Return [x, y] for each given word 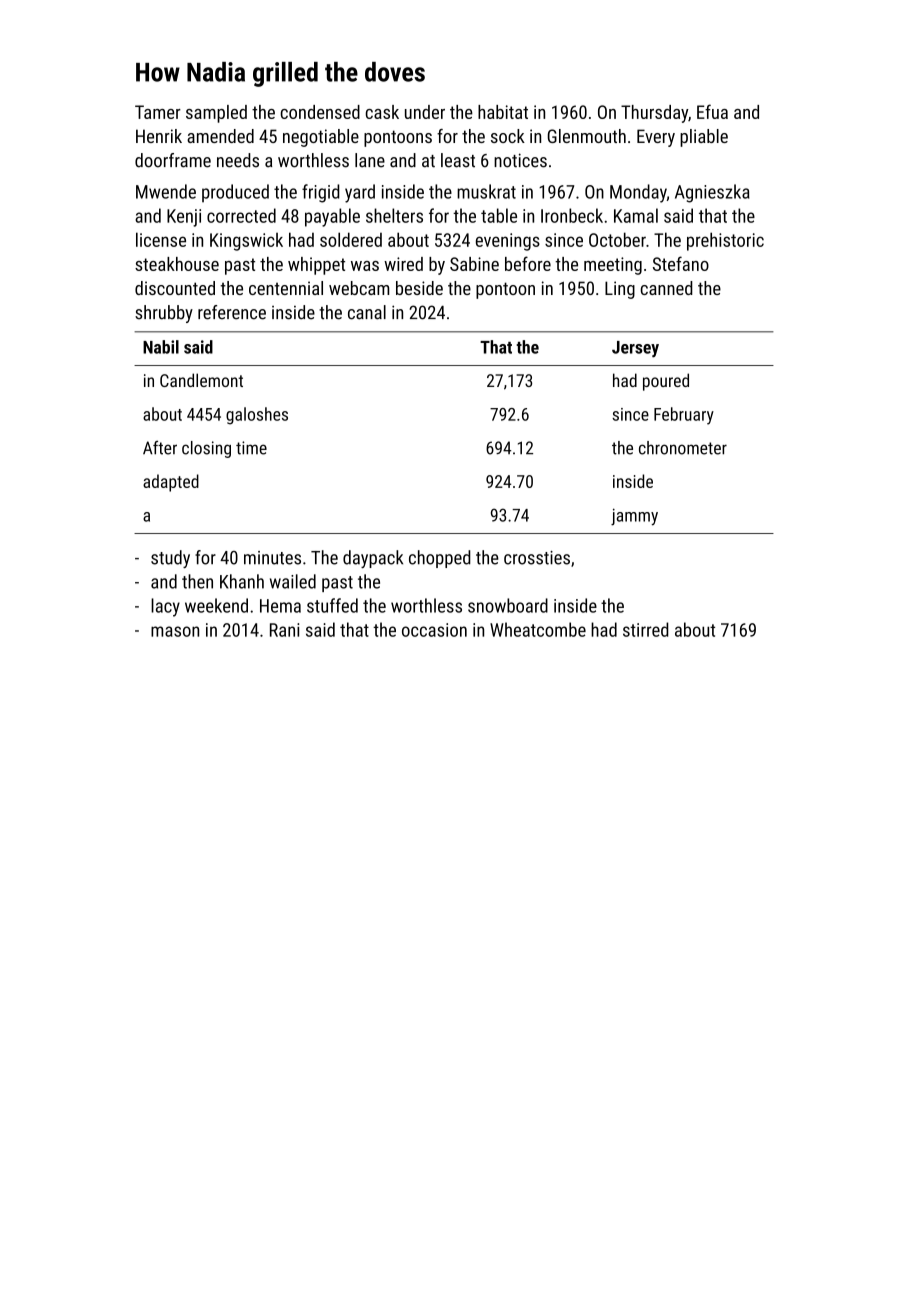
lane [370, 160]
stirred [646, 629]
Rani [284, 630]
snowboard [508, 605]
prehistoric [725, 241]
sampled [216, 114]
